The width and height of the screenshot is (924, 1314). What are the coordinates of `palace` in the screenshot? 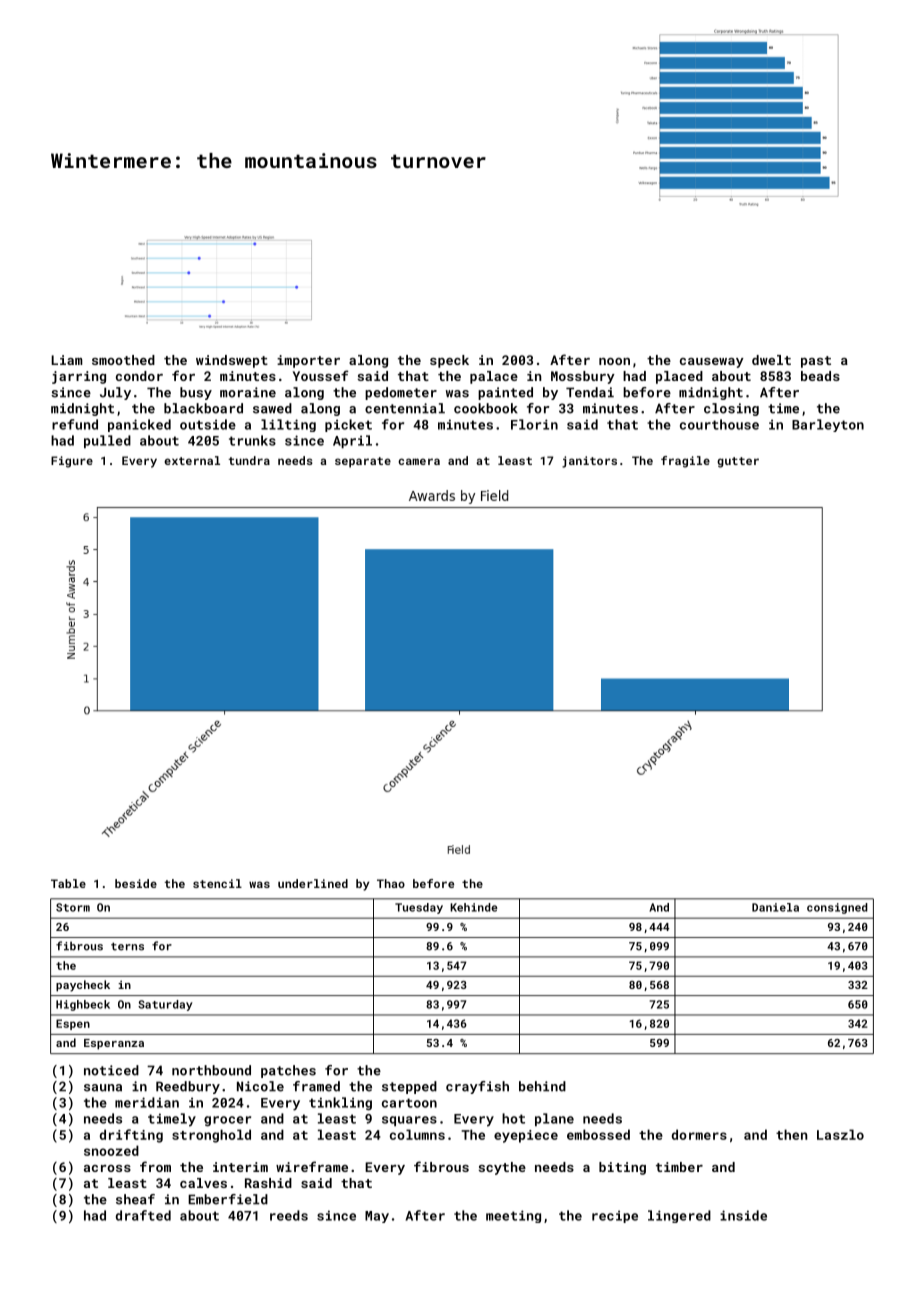 It's located at (494, 377).
